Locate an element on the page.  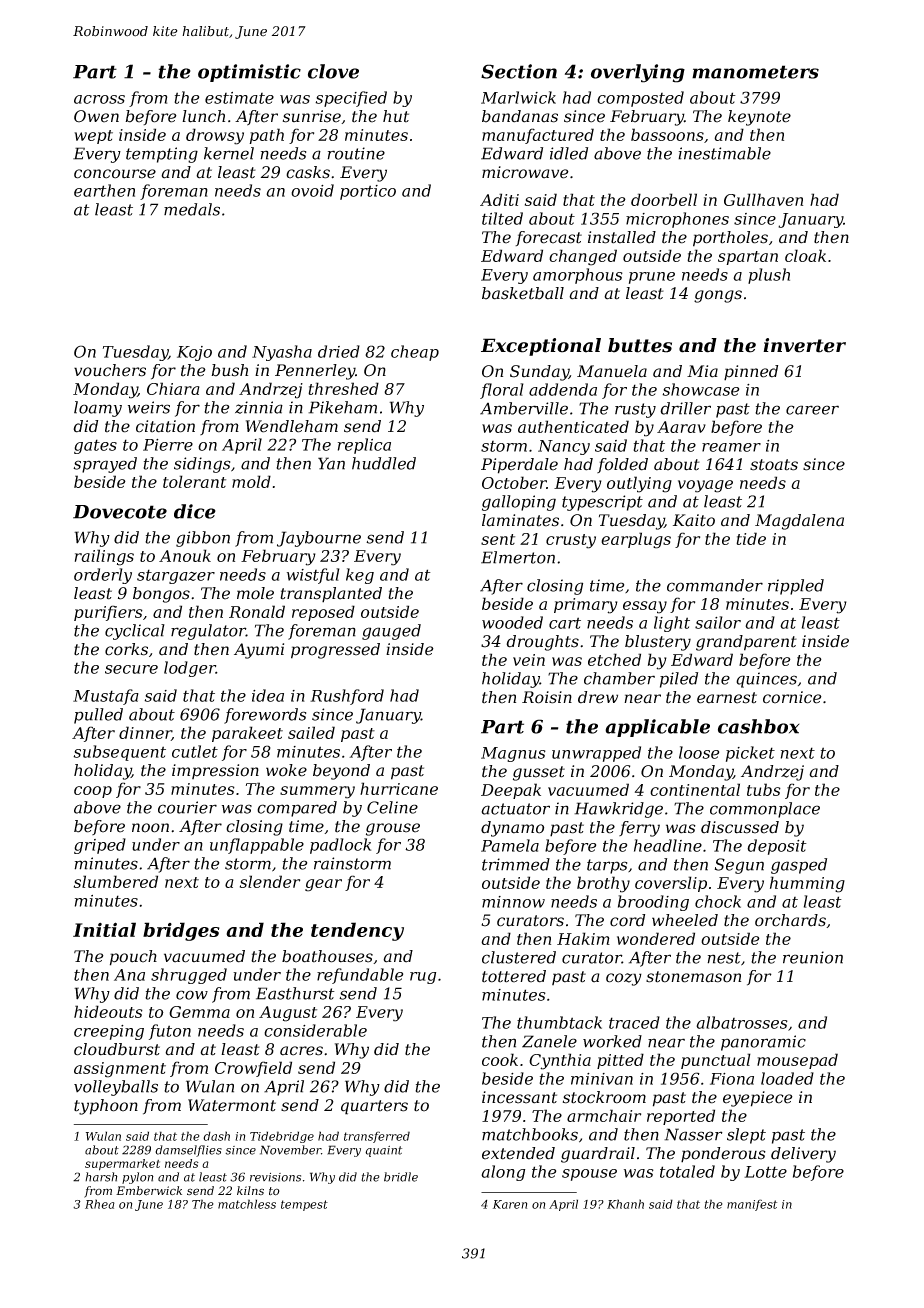
harsh is located at coordinates (101, 1177).
